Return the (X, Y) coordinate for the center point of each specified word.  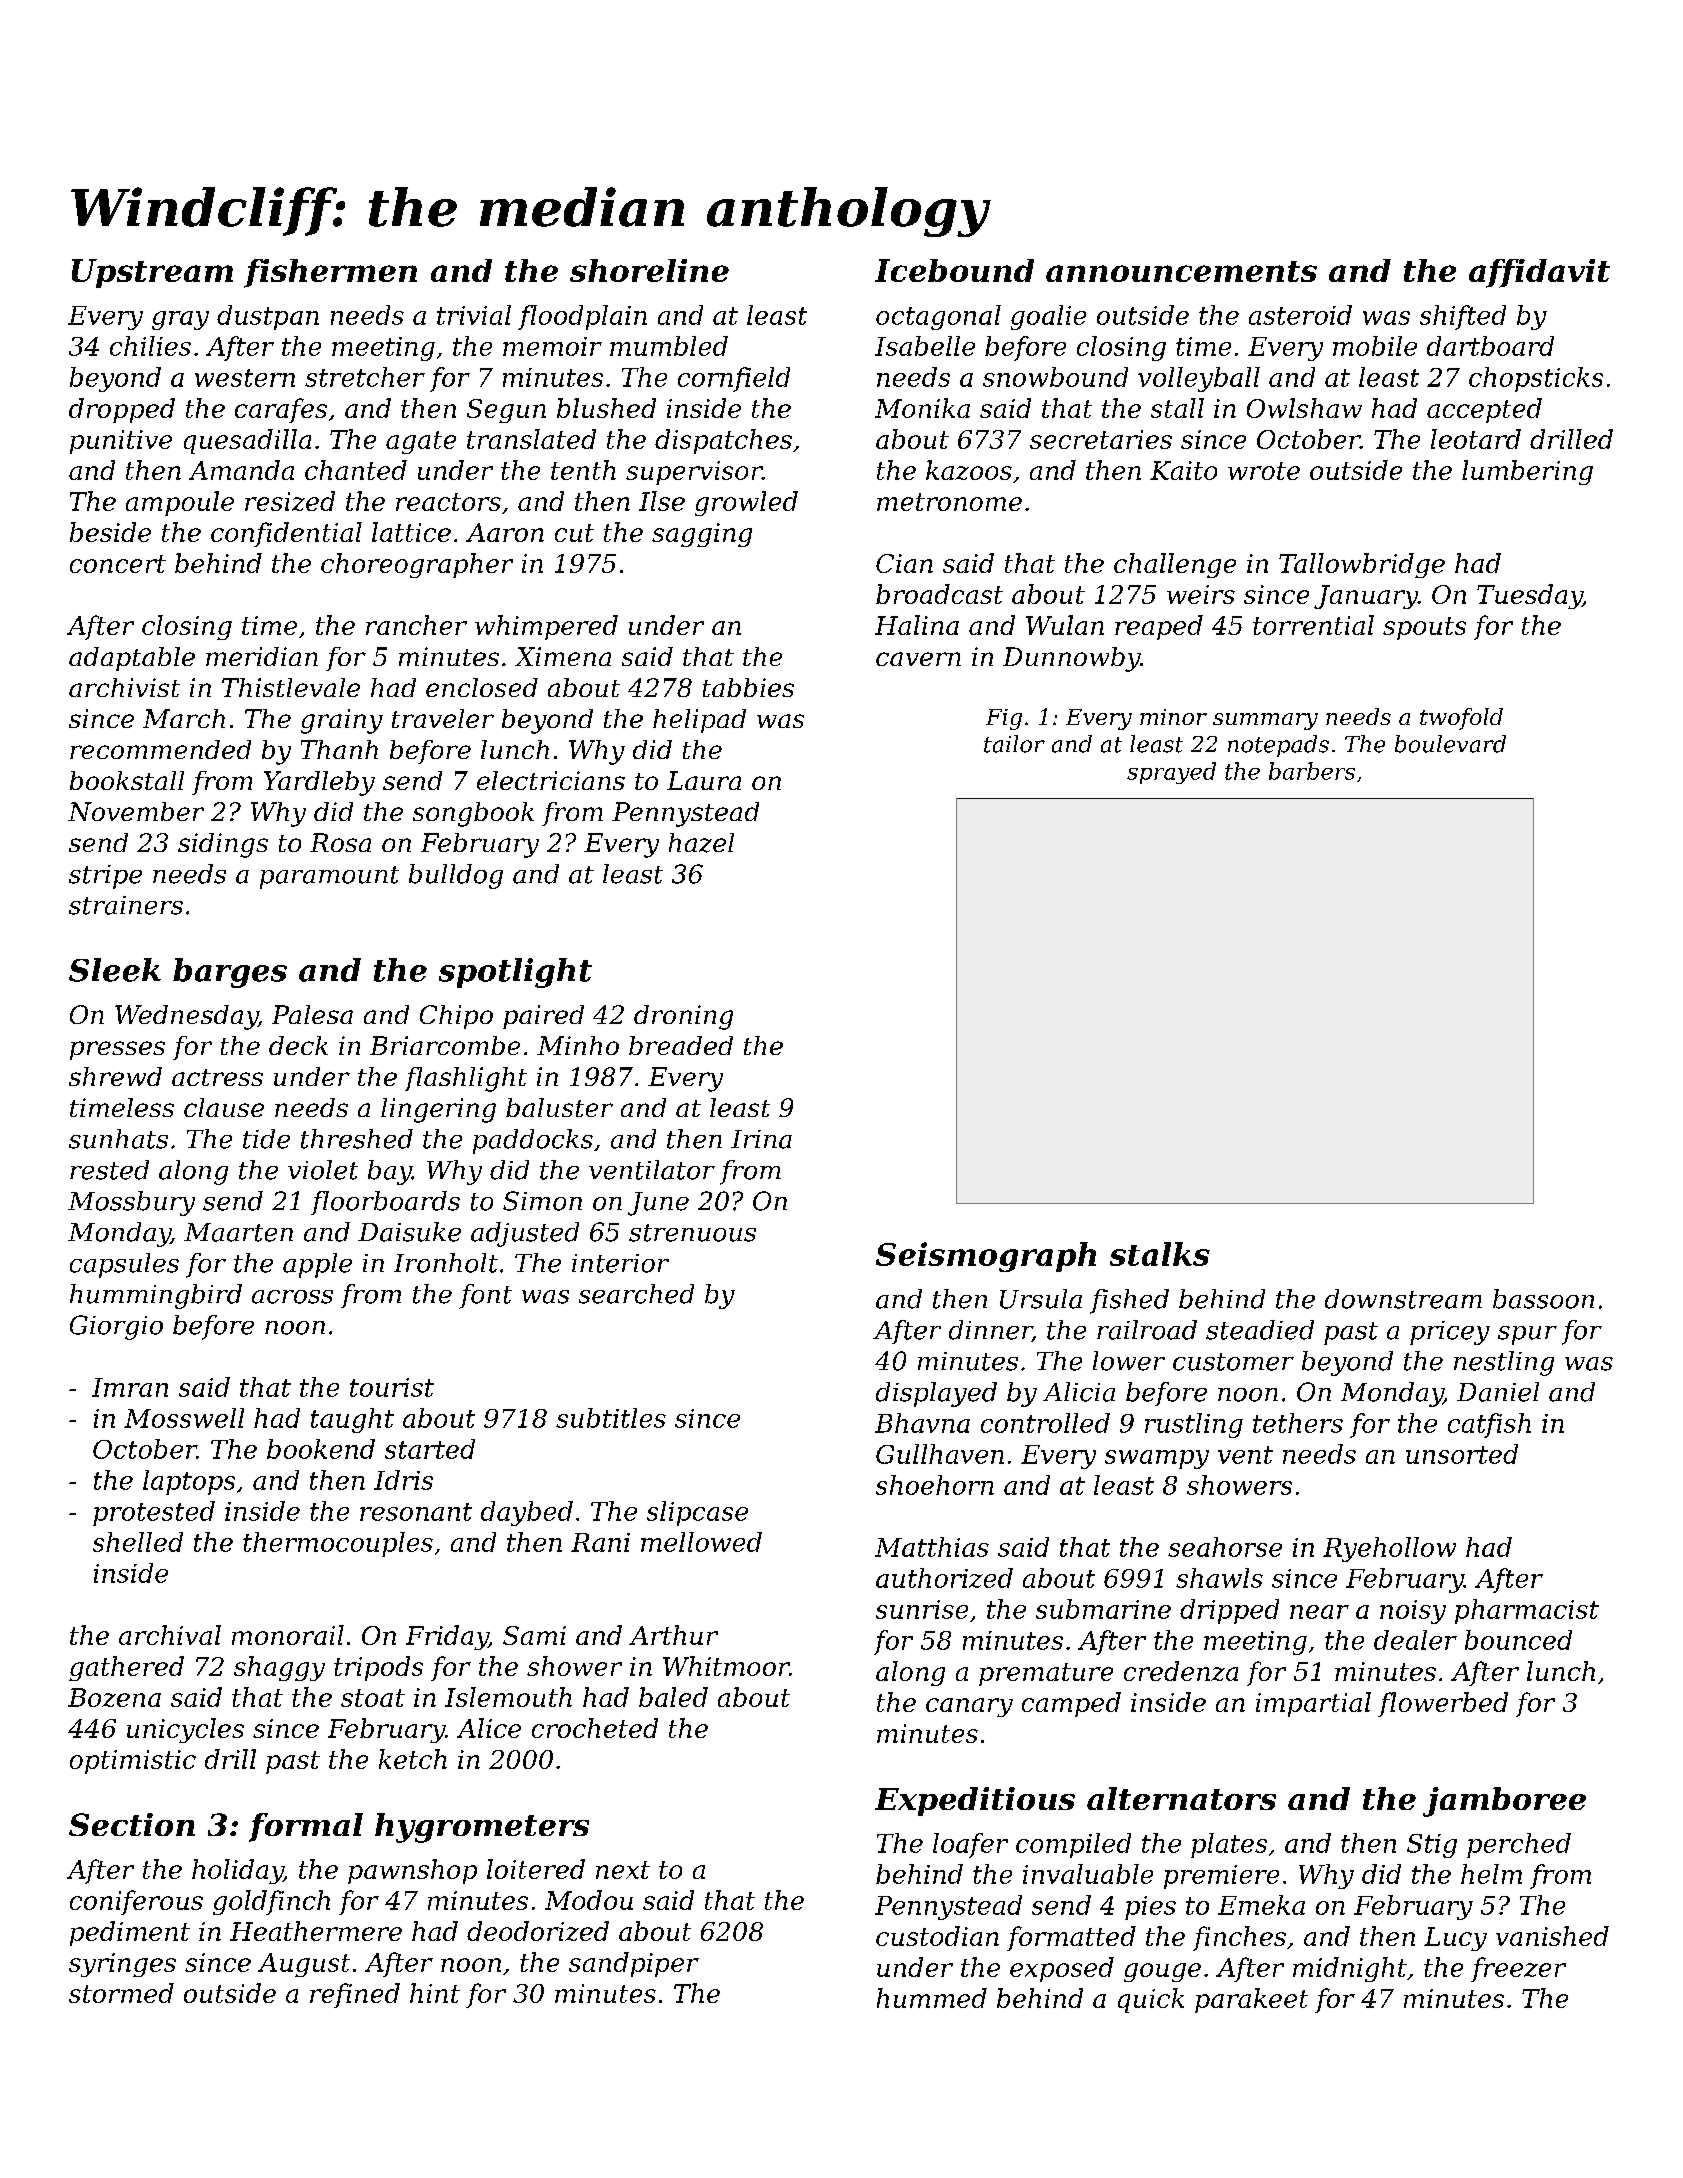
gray (180, 320)
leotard (1476, 439)
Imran (130, 1387)
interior (620, 1263)
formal (306, 1827)
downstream (1403, 1299)
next (623, 1870)
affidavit (1539, 273)
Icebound (954, 270)
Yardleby (319, 783)
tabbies (748, 687)
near (1319, 1612)
